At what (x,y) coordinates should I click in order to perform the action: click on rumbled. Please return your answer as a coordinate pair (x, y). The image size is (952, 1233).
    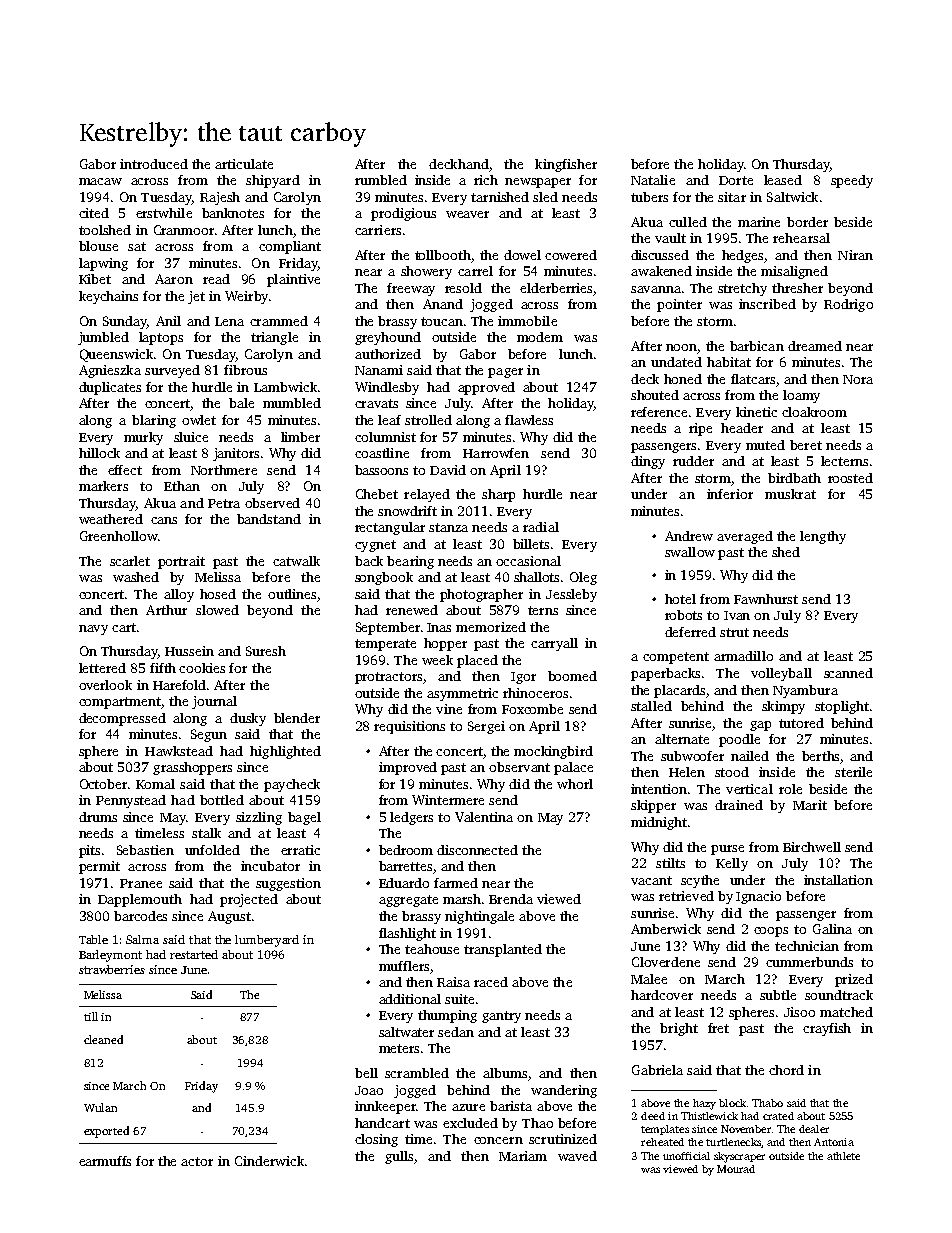
    Looking at the image, I should click on (381, 180).
